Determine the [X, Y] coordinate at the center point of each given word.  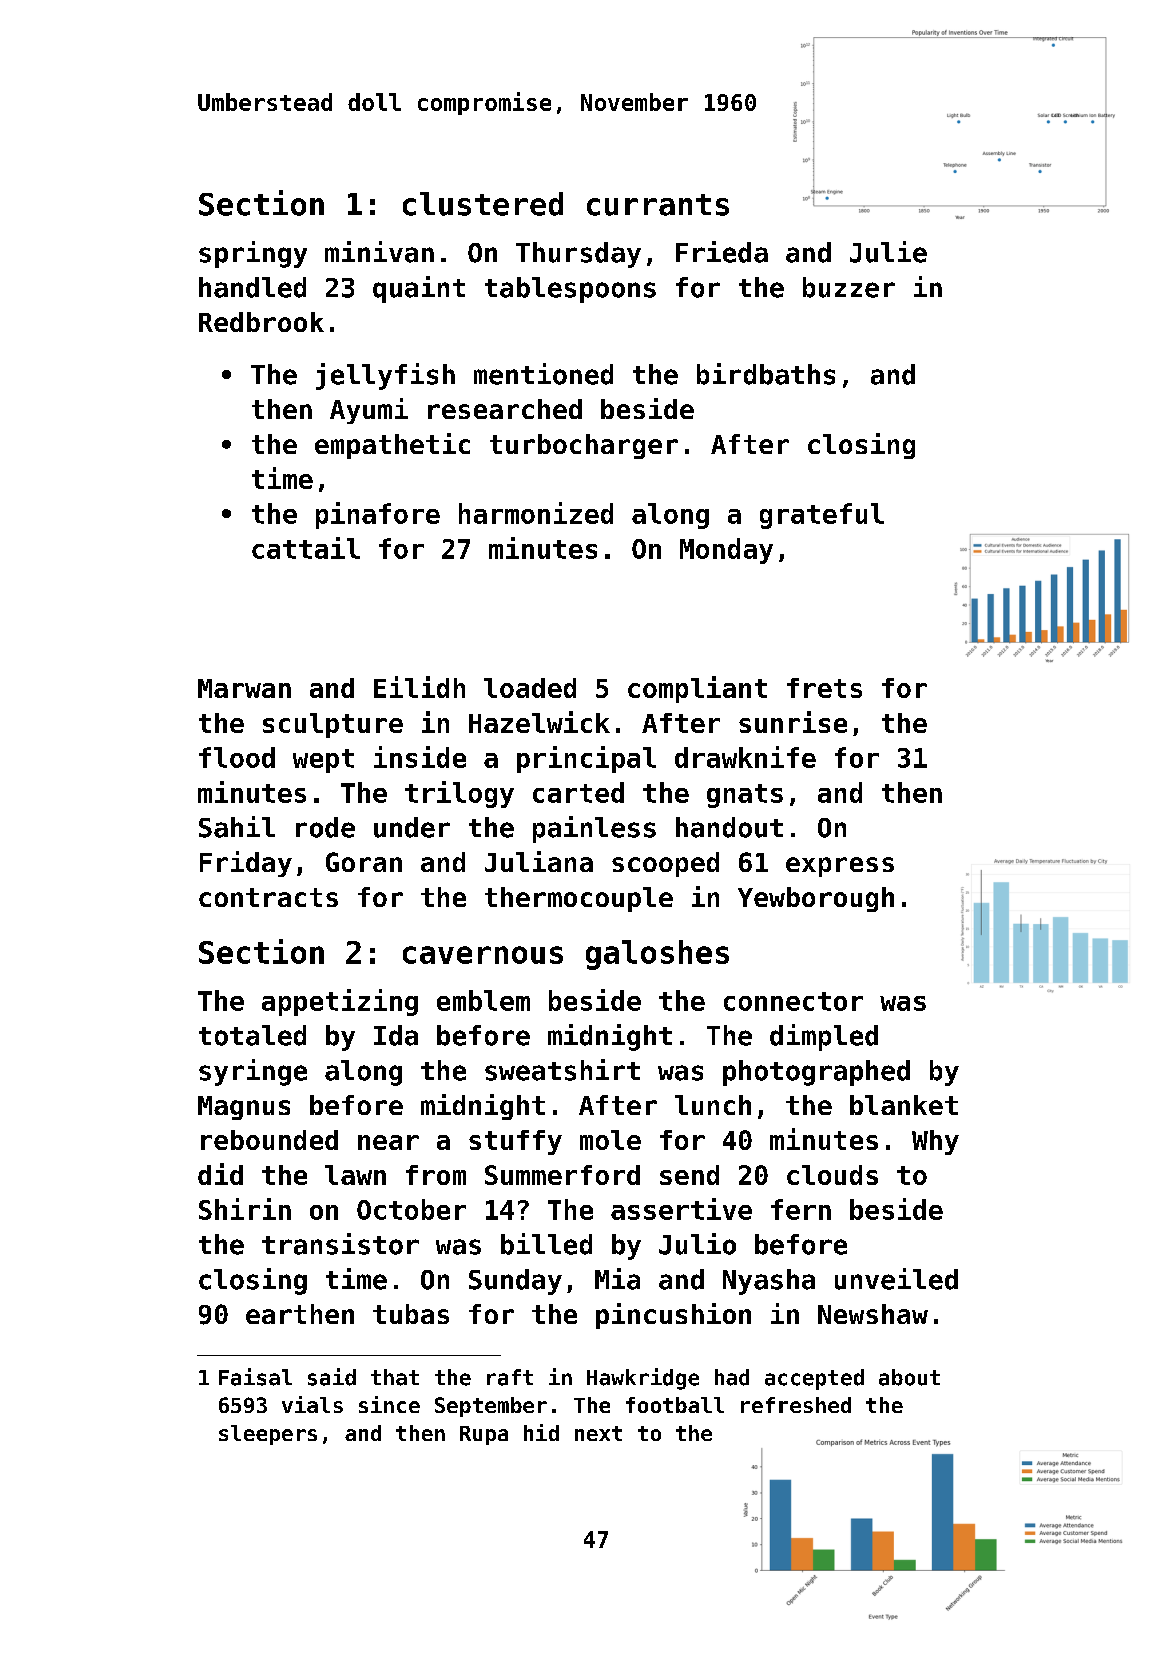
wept [323, 761]
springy [253, 254]
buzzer [849, 287]
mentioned [543, 374]
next [598, 1433]
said [332, 1377]
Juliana [539, 861]
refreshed [796, 1405]
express [840, 867]
